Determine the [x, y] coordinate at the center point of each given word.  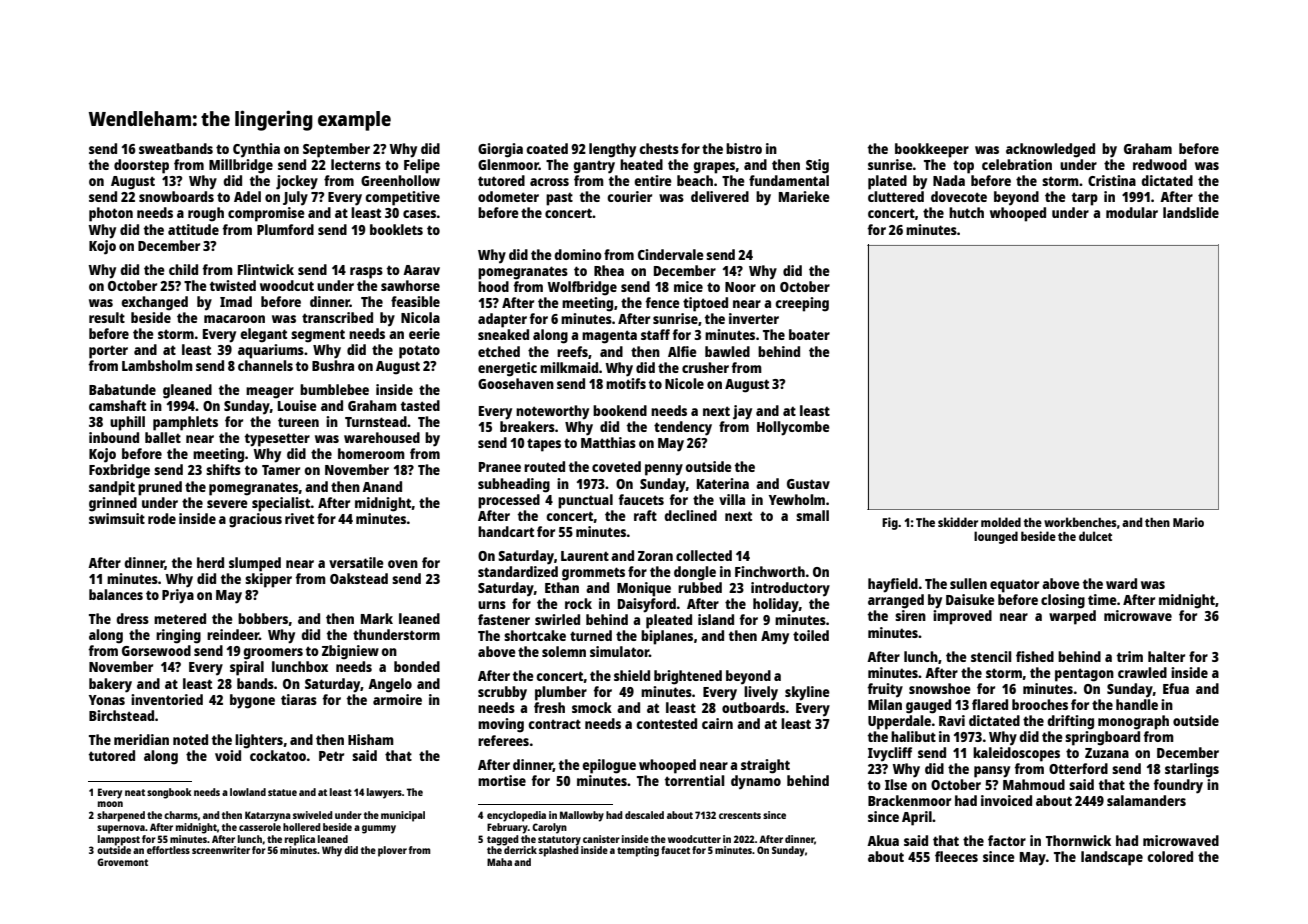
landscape [1112, 858]
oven [403, 564]
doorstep [141, 166]
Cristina [1112, 180]
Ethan [562, 587]
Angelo [390, 685]
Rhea [609, 270]
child [183, 269]
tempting [638, 851]
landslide [1191, 212]
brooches [1040, 704]
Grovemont [122, 862]
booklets [396, 229]
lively [761, 693]
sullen [968, 583]
